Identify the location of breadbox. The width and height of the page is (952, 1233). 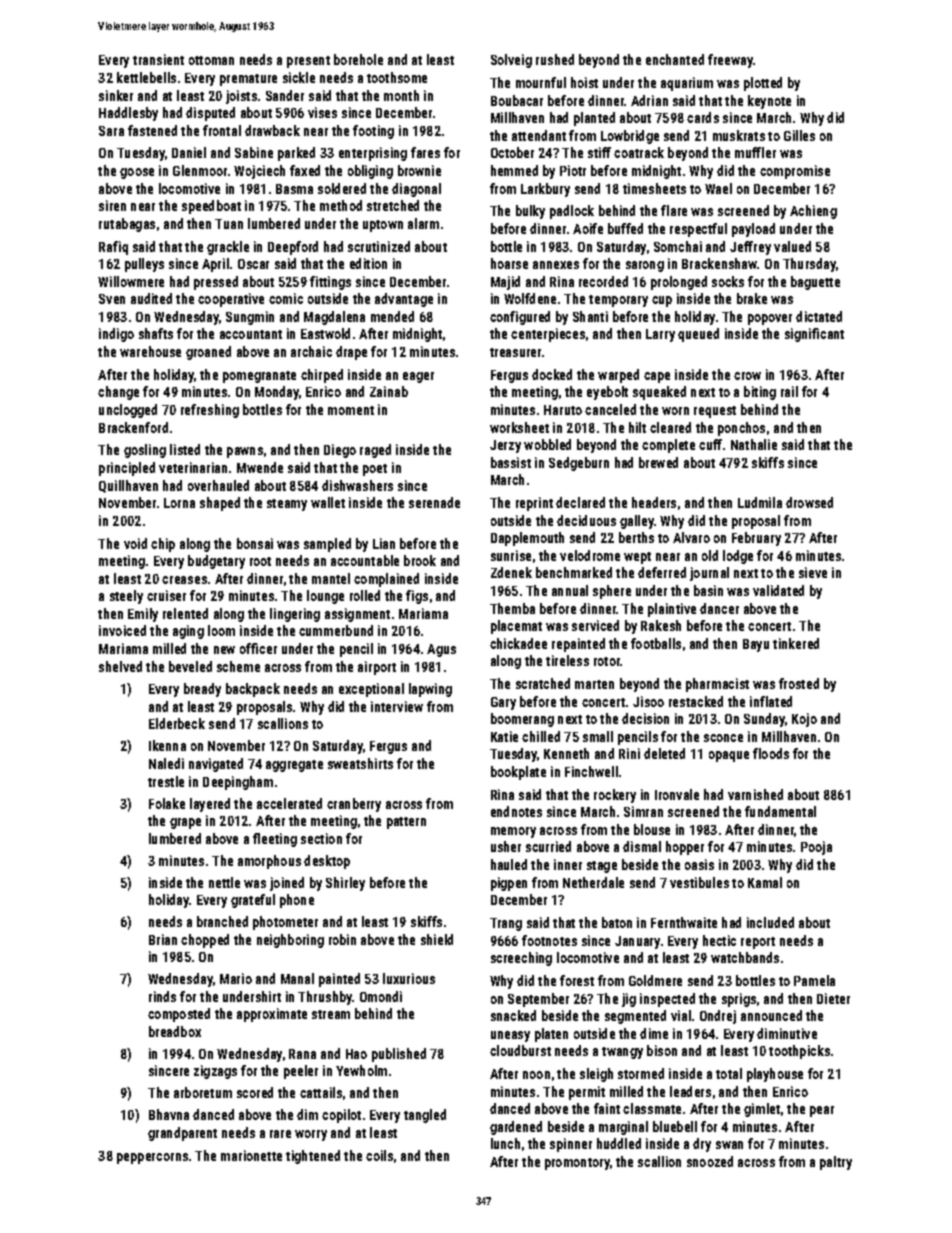
(175, 1031).
